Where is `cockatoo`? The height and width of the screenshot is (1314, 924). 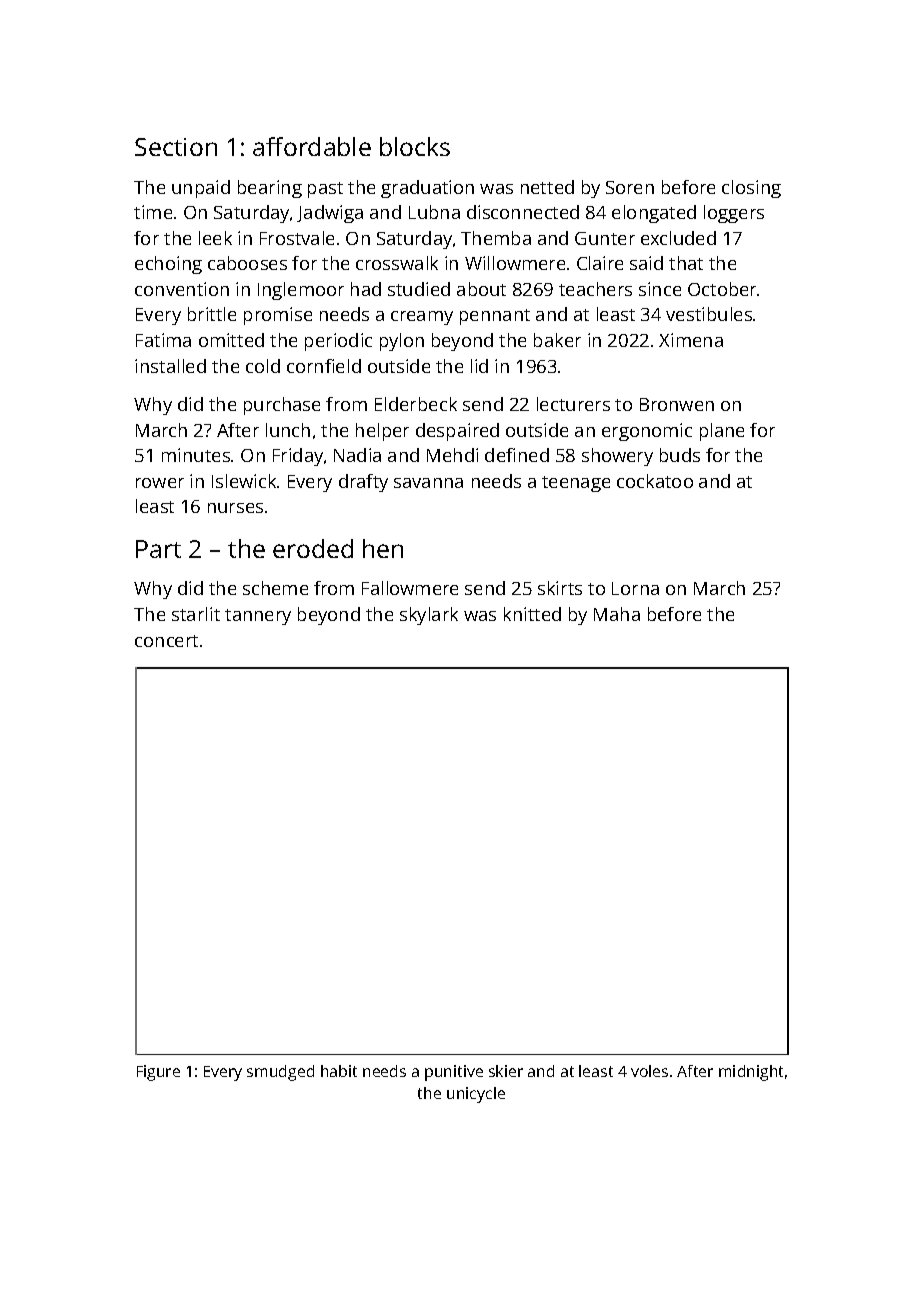
cockatoo is located at coordinates (655, 481).
